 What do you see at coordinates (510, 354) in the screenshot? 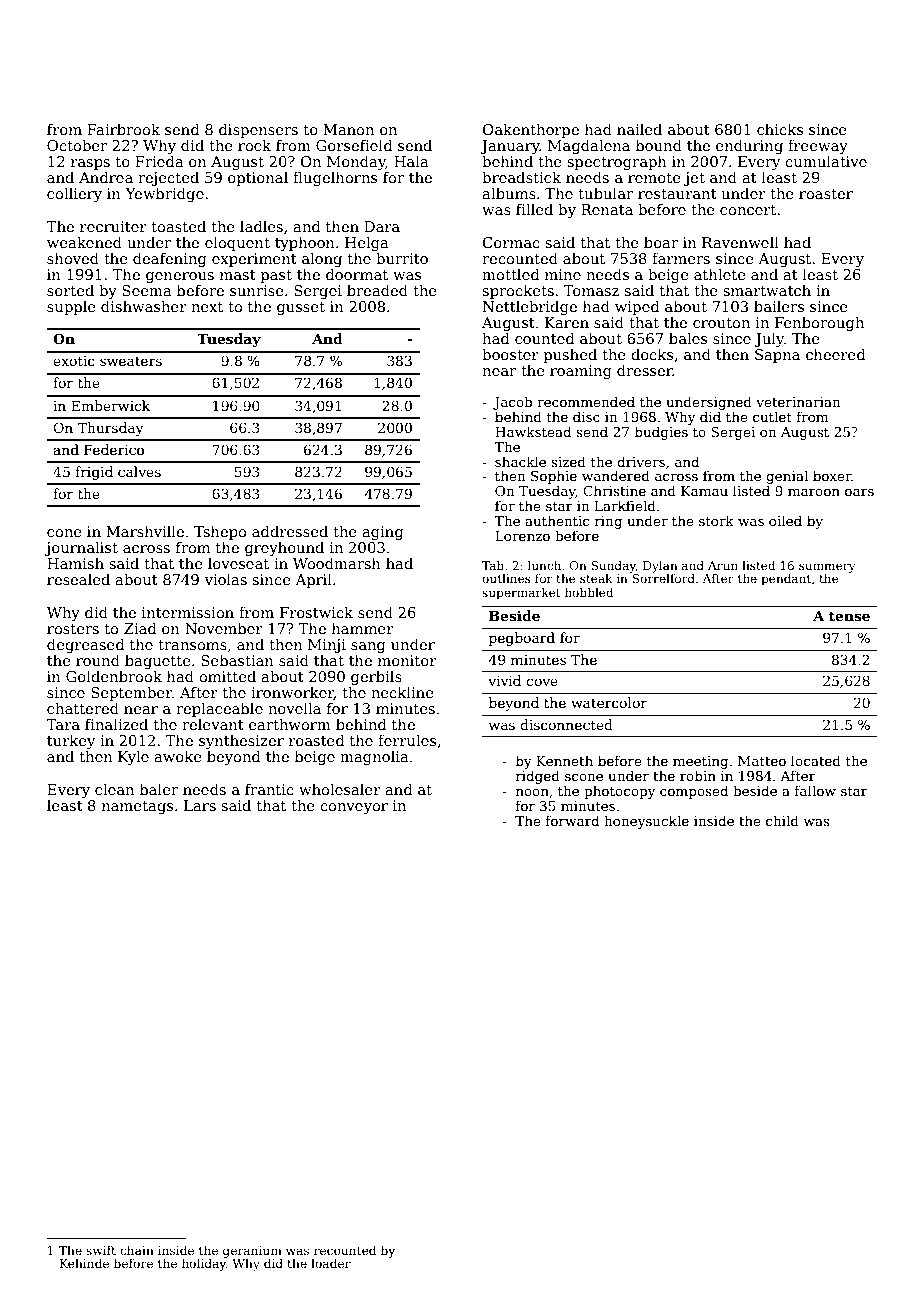
I see `booster` at bounding box center [510, 354].
